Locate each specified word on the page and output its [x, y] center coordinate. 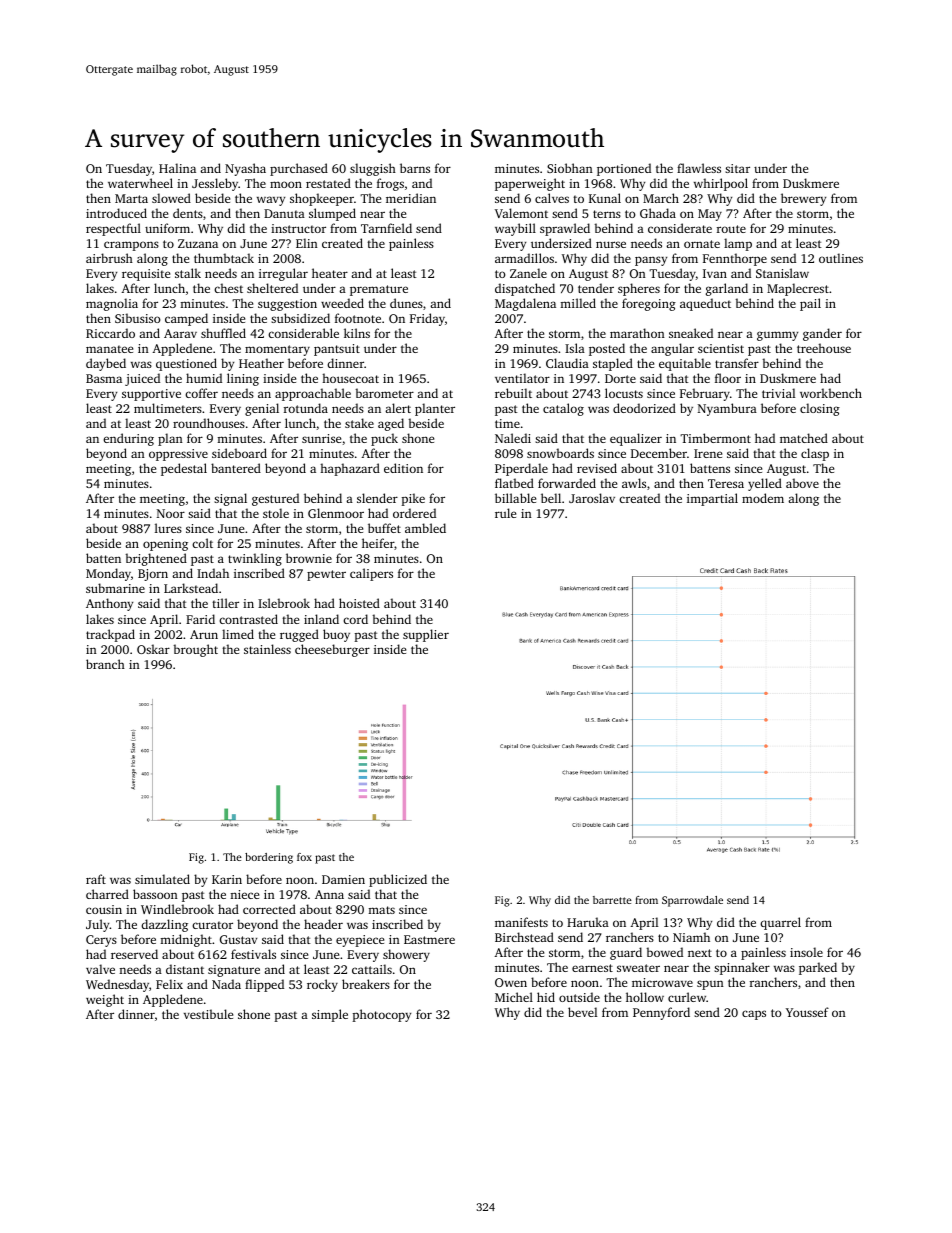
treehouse [824, 348]
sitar [737, 168]
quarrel [780, 923]
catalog [563, 409]
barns [415, 168]
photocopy [381, 1015]
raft [96, 879]
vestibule [208, 1014]
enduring [128, 439]
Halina [177, 168]
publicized [398, 880]
